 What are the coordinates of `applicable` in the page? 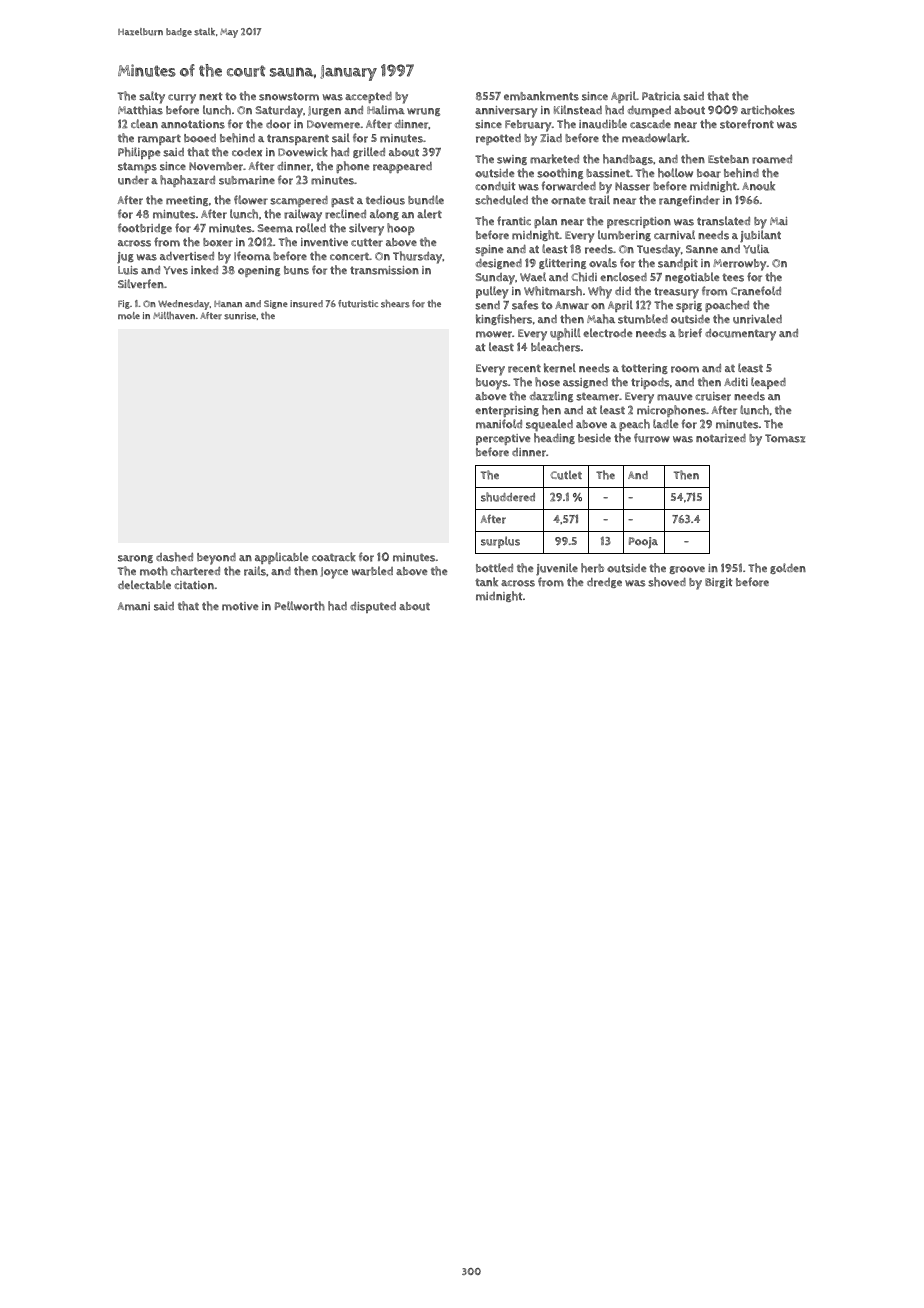 It's located at (282, 558).
